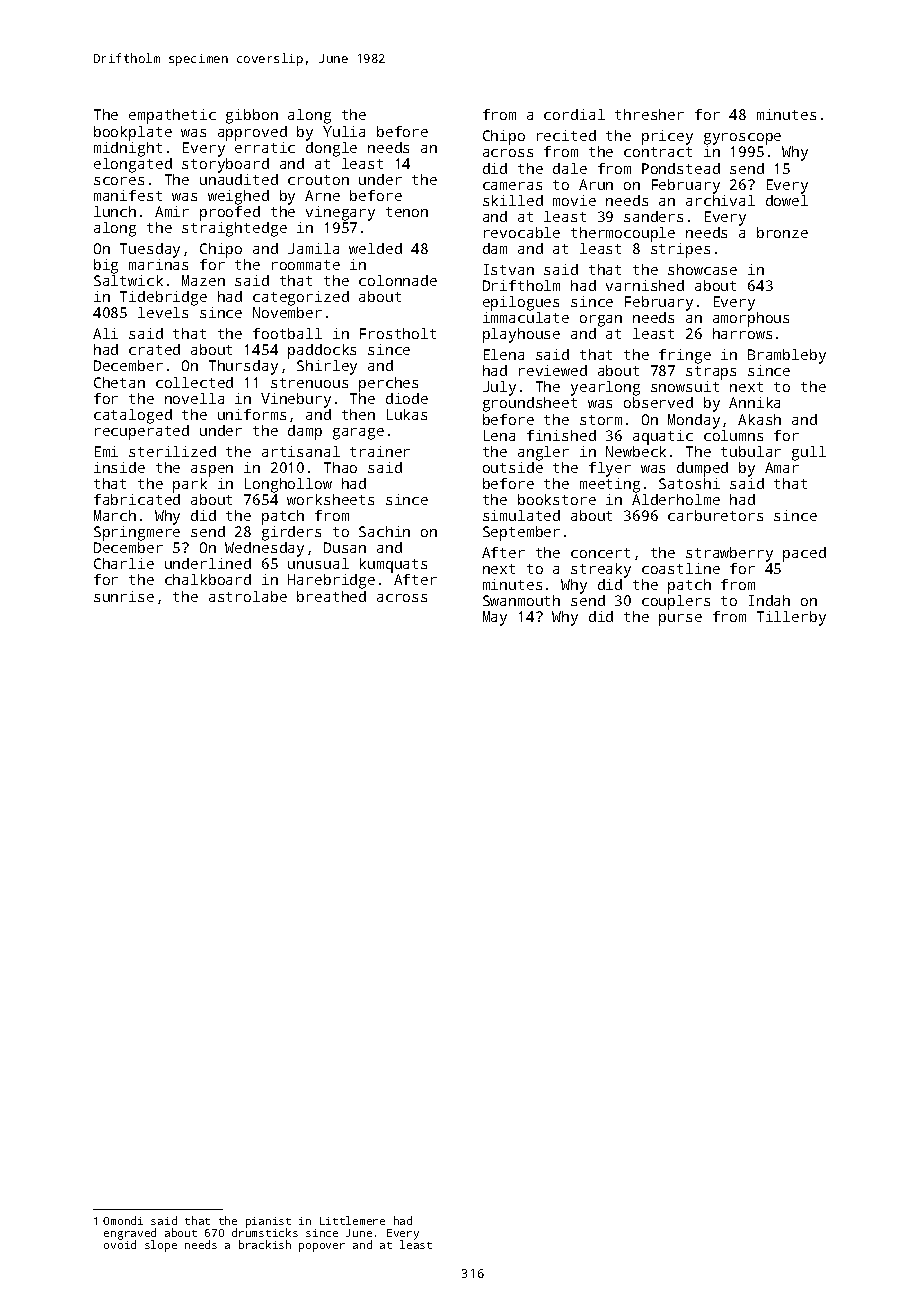 This document has width=924, height=1308. I want to click on March, so click(115, 515).
